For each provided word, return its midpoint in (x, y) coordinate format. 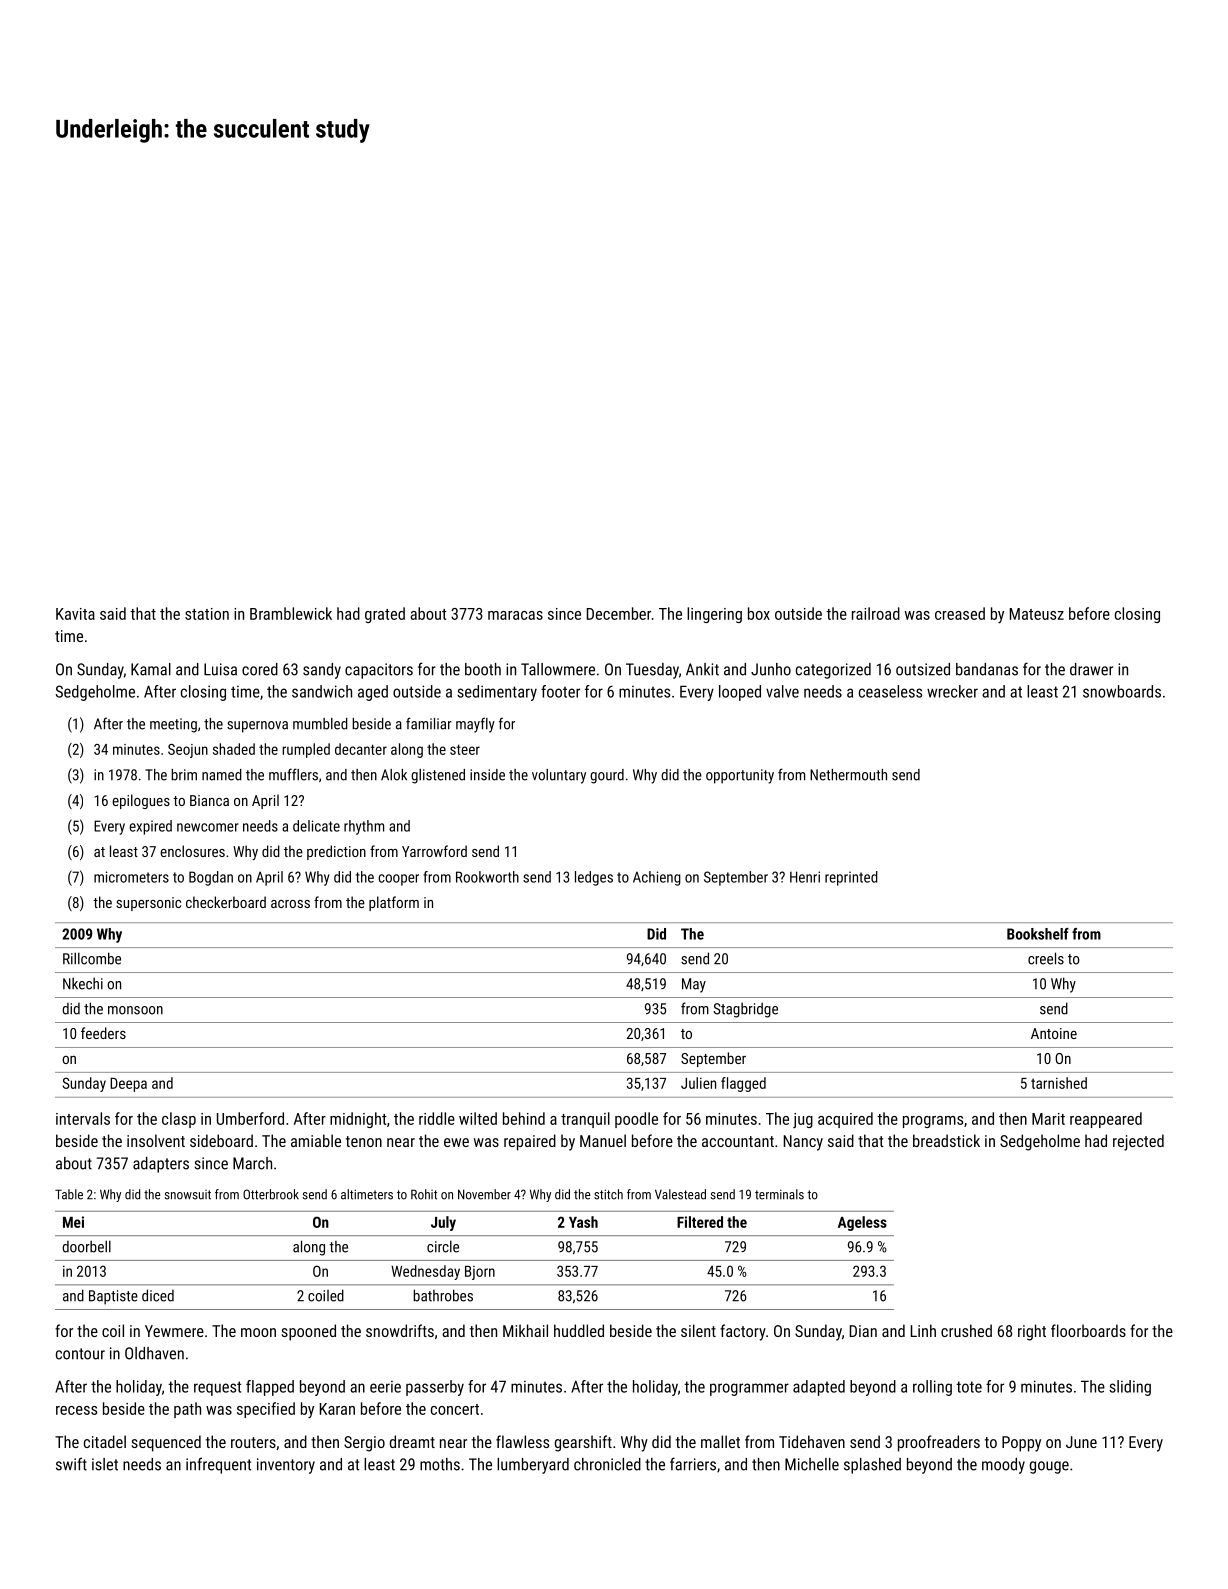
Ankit (702, 669)
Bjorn (480, 1273)
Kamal (151, 669)
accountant (738, 1141)
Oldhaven (154, 1353)
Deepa (128, 1085)
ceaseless (890, 691)
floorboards (1088, 1330)
